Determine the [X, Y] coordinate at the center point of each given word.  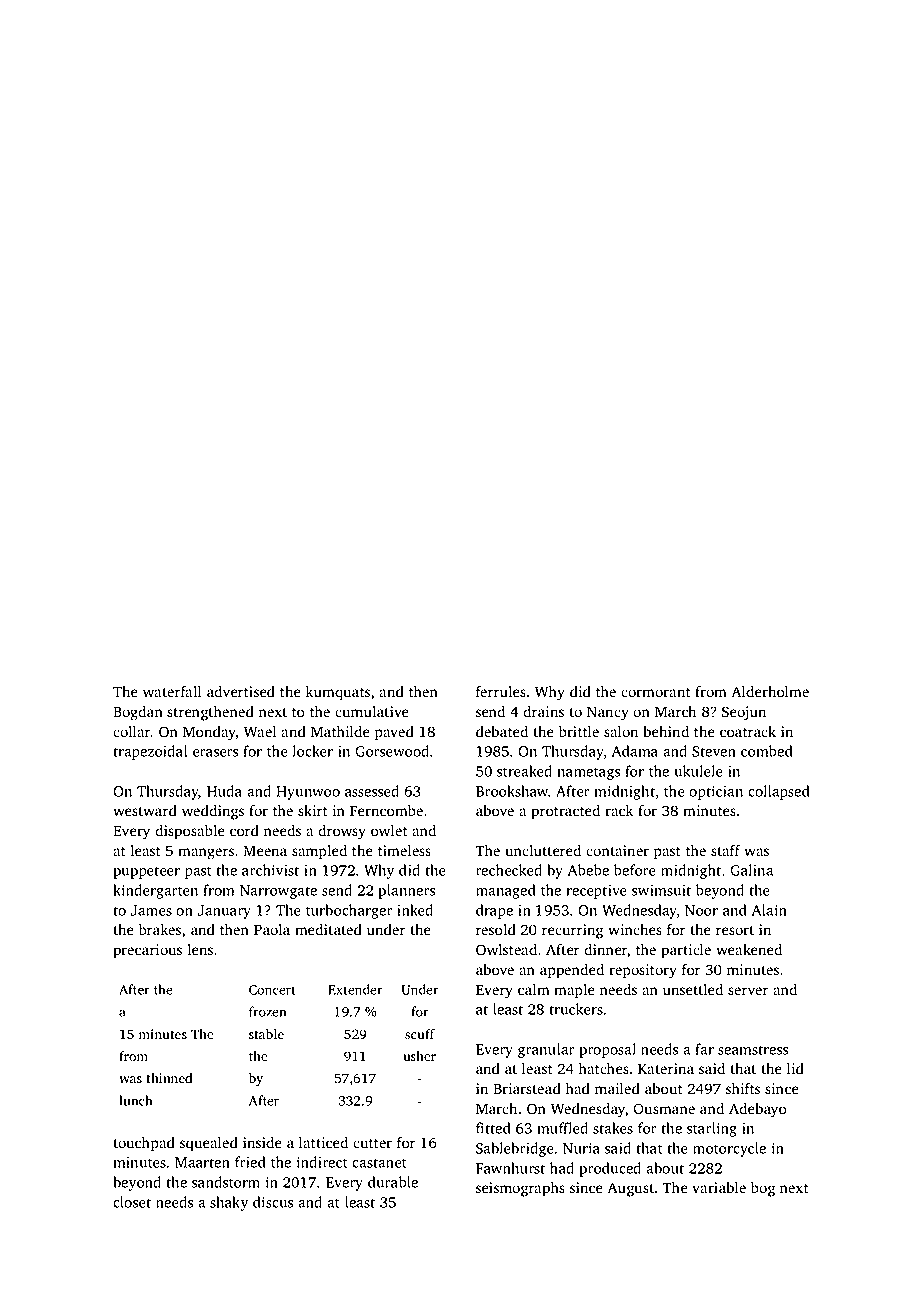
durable [393, 1182]
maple [574, 991]
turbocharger [349, 911]
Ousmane [664, 1109]
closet [132, 1202]
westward [145, 811]
